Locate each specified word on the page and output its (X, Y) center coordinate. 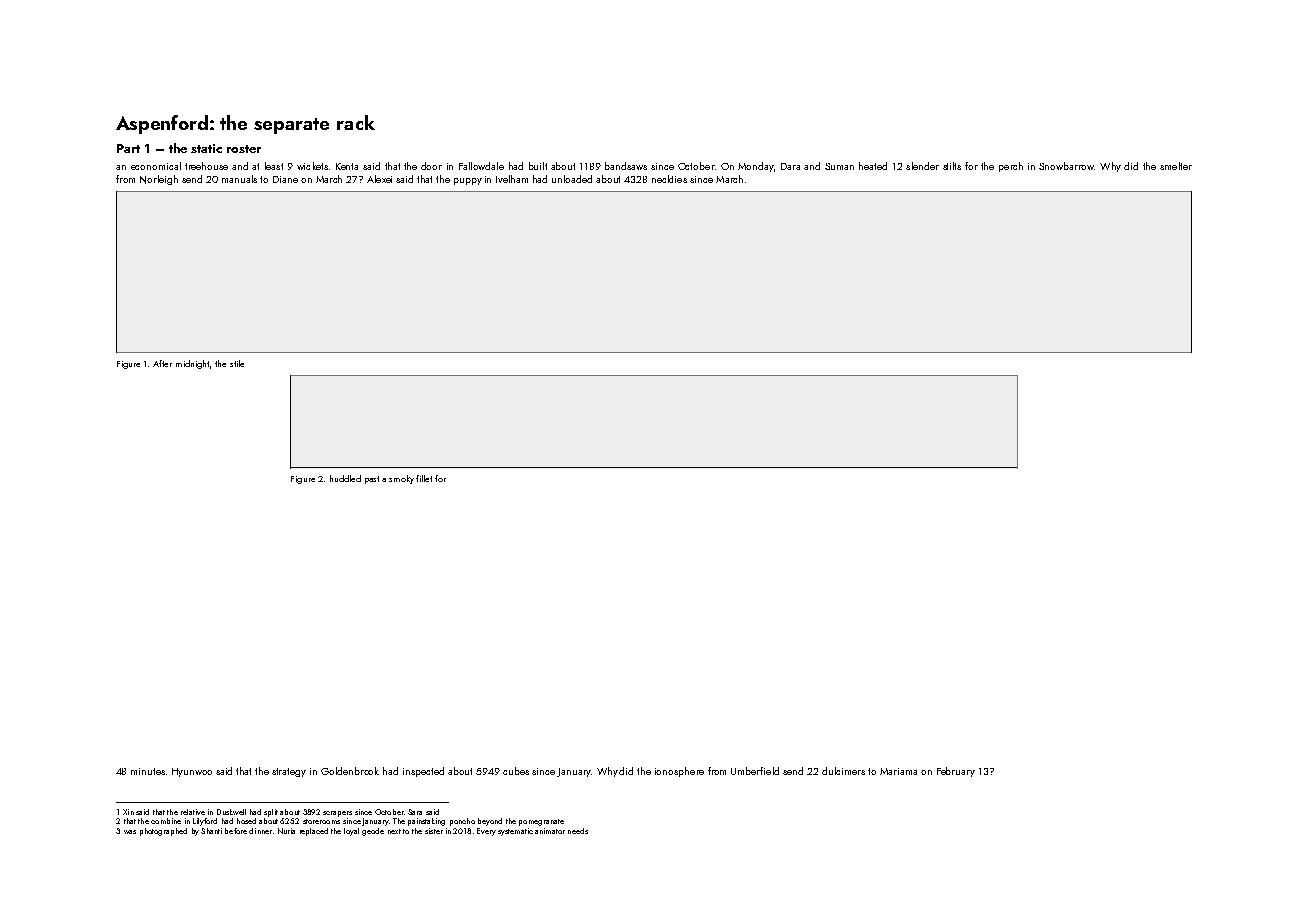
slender (922, 166)
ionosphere (679, 772)
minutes (148, 771)
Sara (415, 812)
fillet (424, 478)
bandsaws (626, 166)
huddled (345, 478)
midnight (192, 364)
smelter (1176, 166)
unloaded (572, 179)
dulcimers (843, 771)
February (956, 772)
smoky (401, 479)
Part (128, 148)
